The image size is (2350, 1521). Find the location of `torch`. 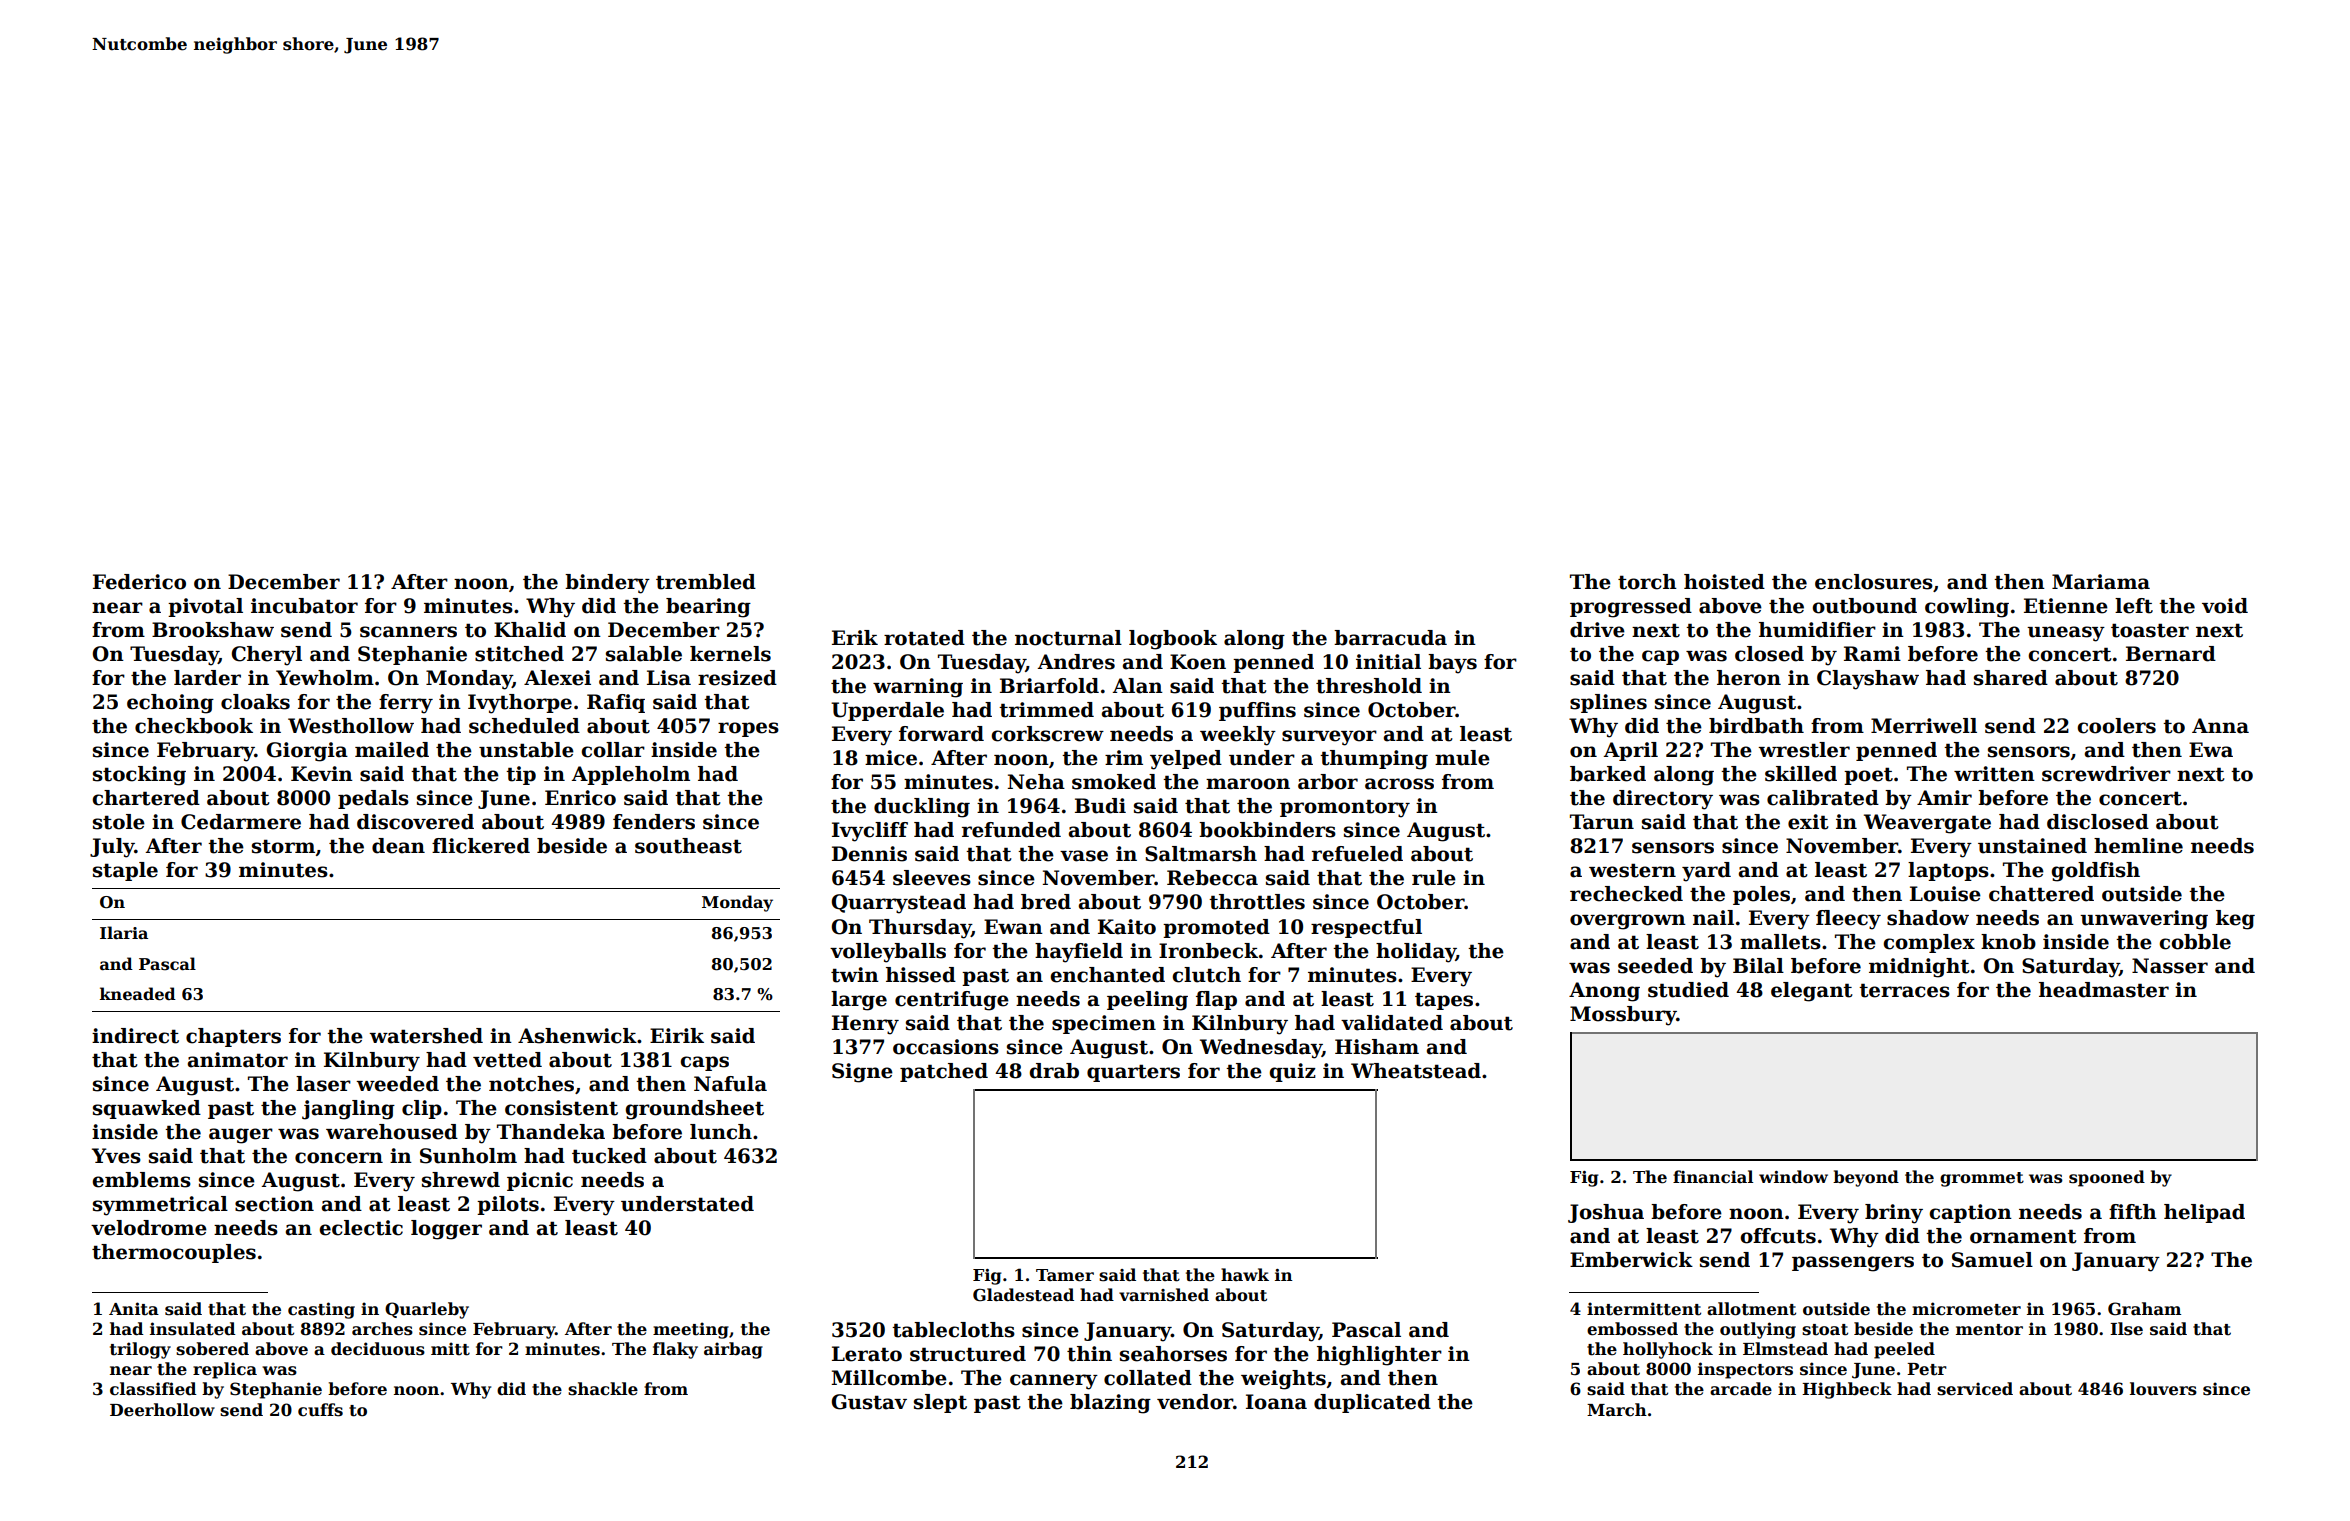

torch is located at coordinates (1647, 582).
